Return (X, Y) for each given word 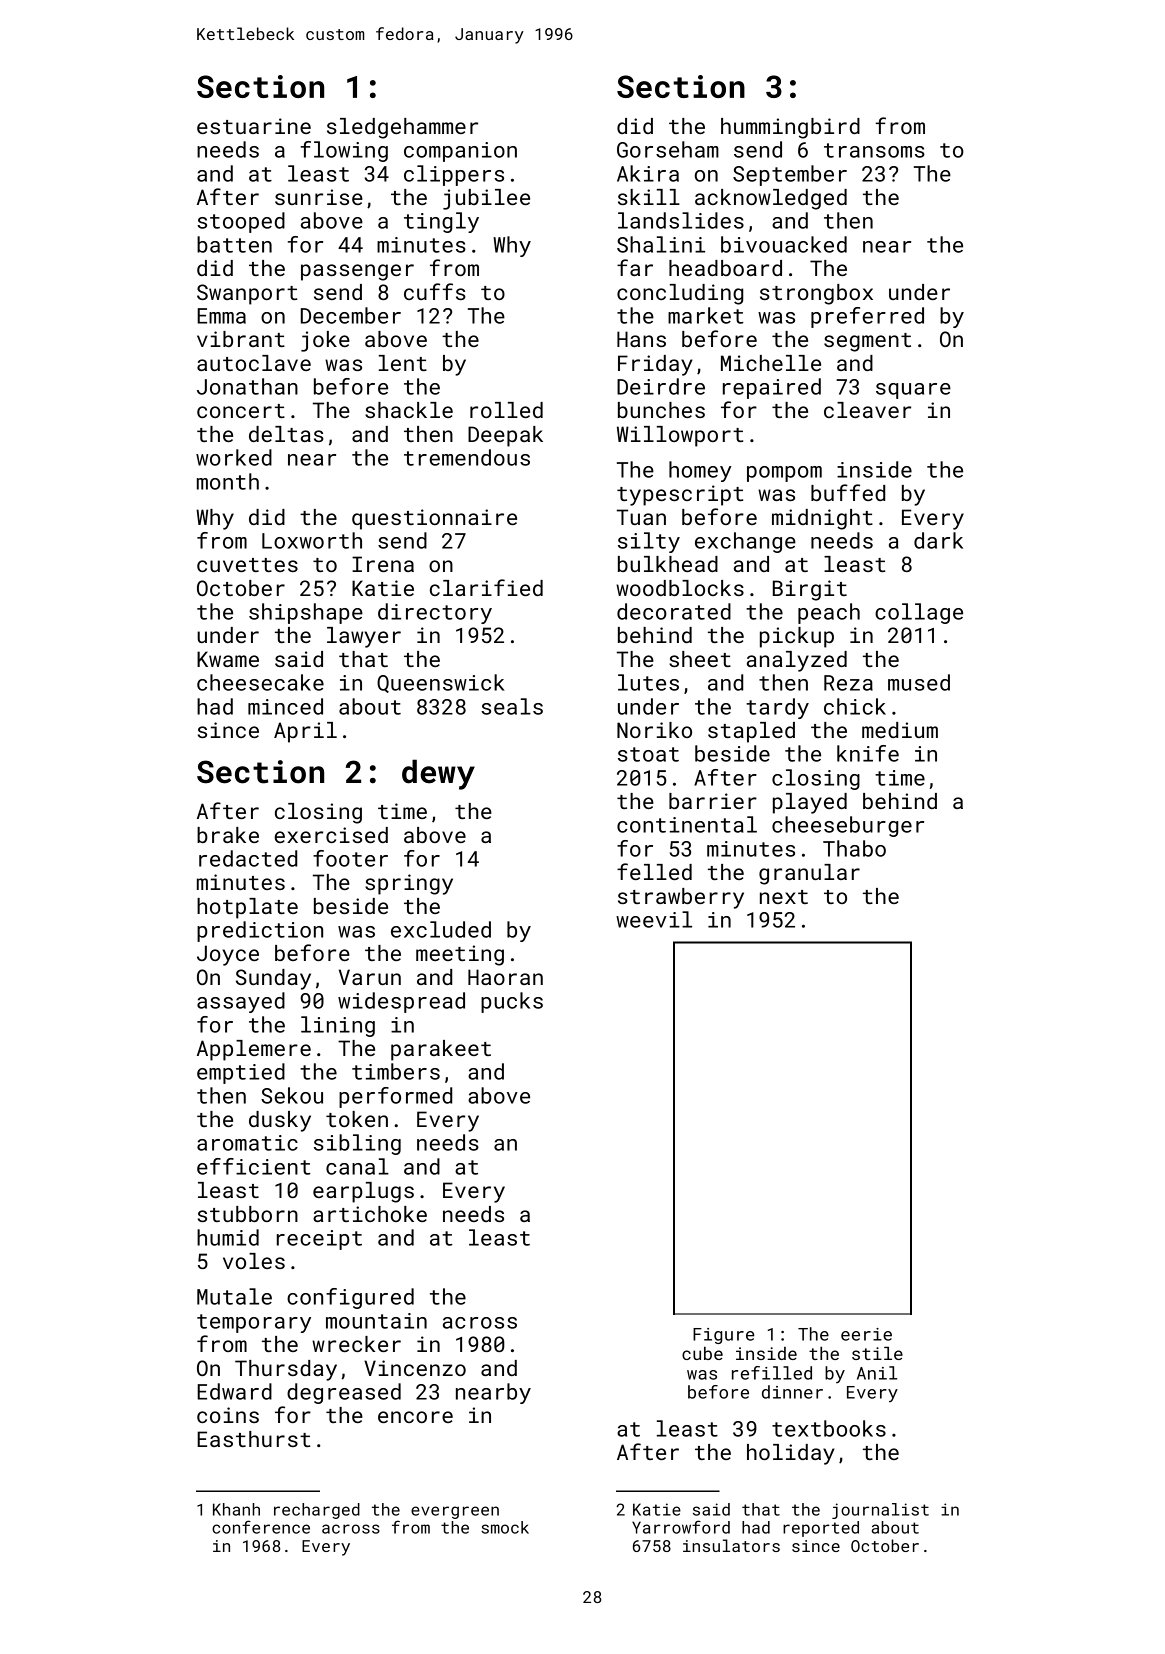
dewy (438, 774)
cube (702, 1353)
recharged (317, 1511)
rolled (506, 410)
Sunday (273, 979)
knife (868, 753)
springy (409, 884)
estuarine (254, 126)
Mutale (234, 1296)
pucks (512, 1002)
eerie (866, 1334)
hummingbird (790, 128)
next (784, 897)
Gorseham (668, 149)
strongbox (816, 294)
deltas (286, 434)
